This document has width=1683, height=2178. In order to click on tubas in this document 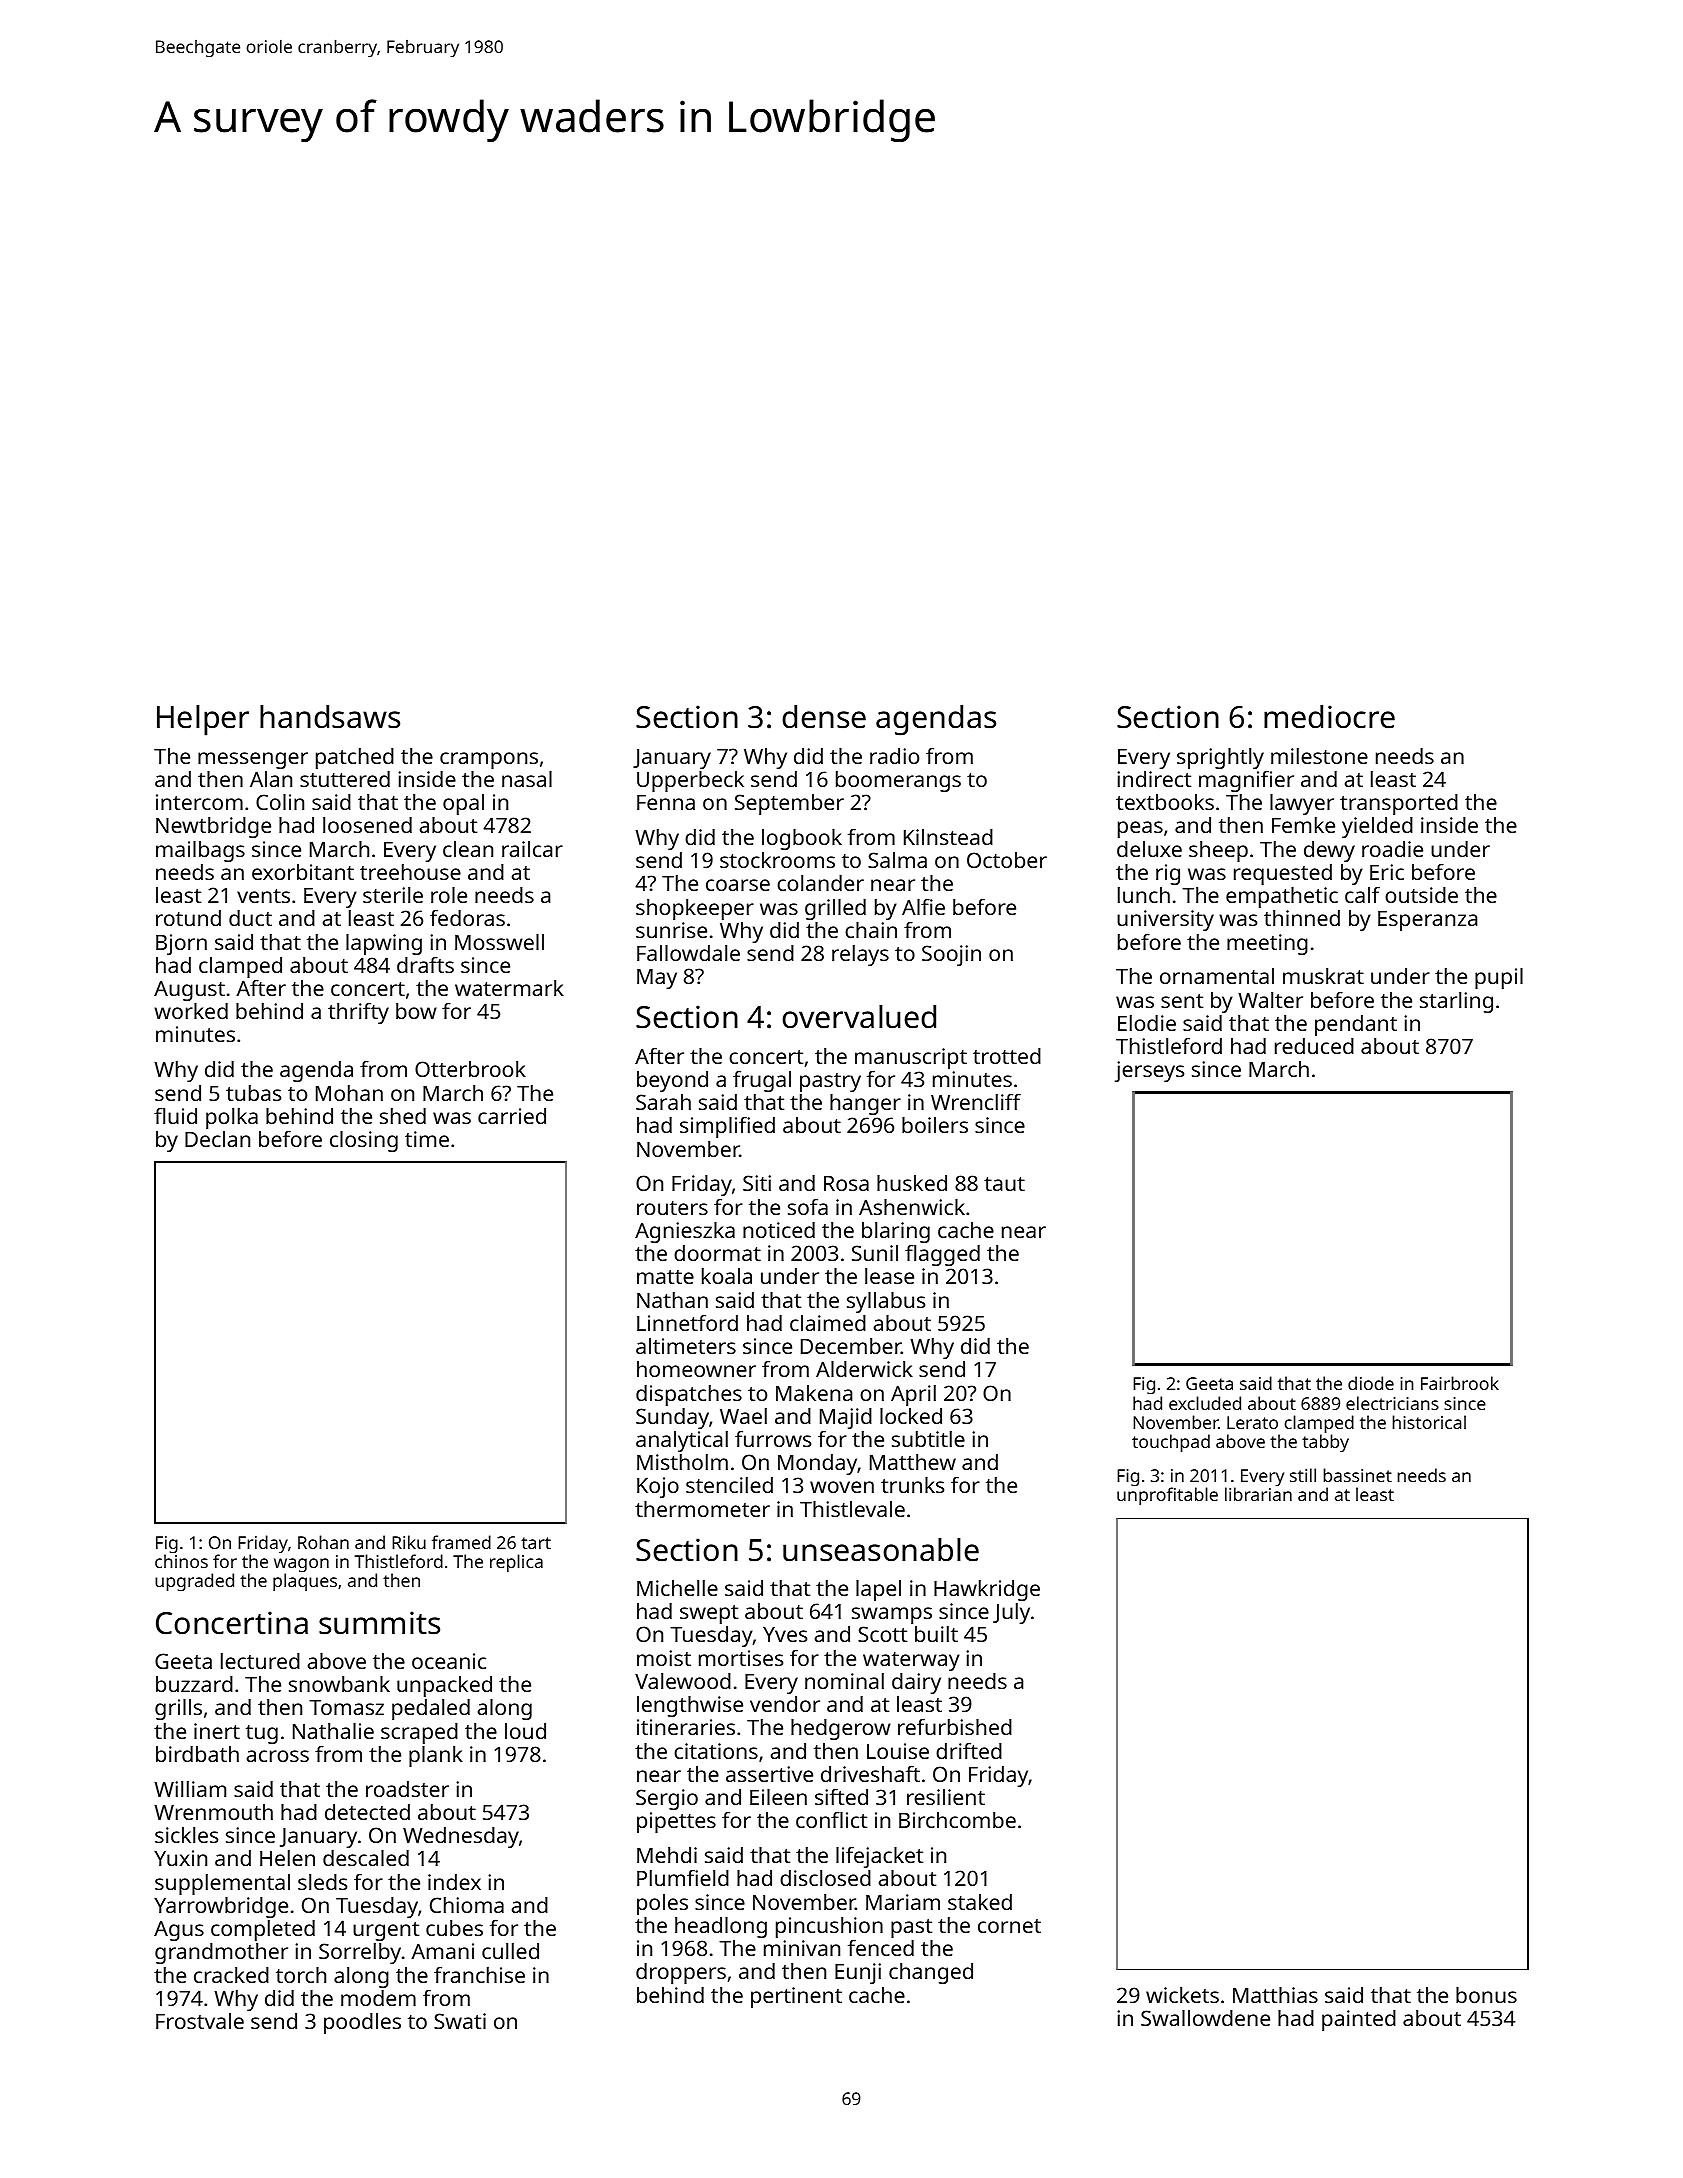, I will do `click(253, 1093)`.
